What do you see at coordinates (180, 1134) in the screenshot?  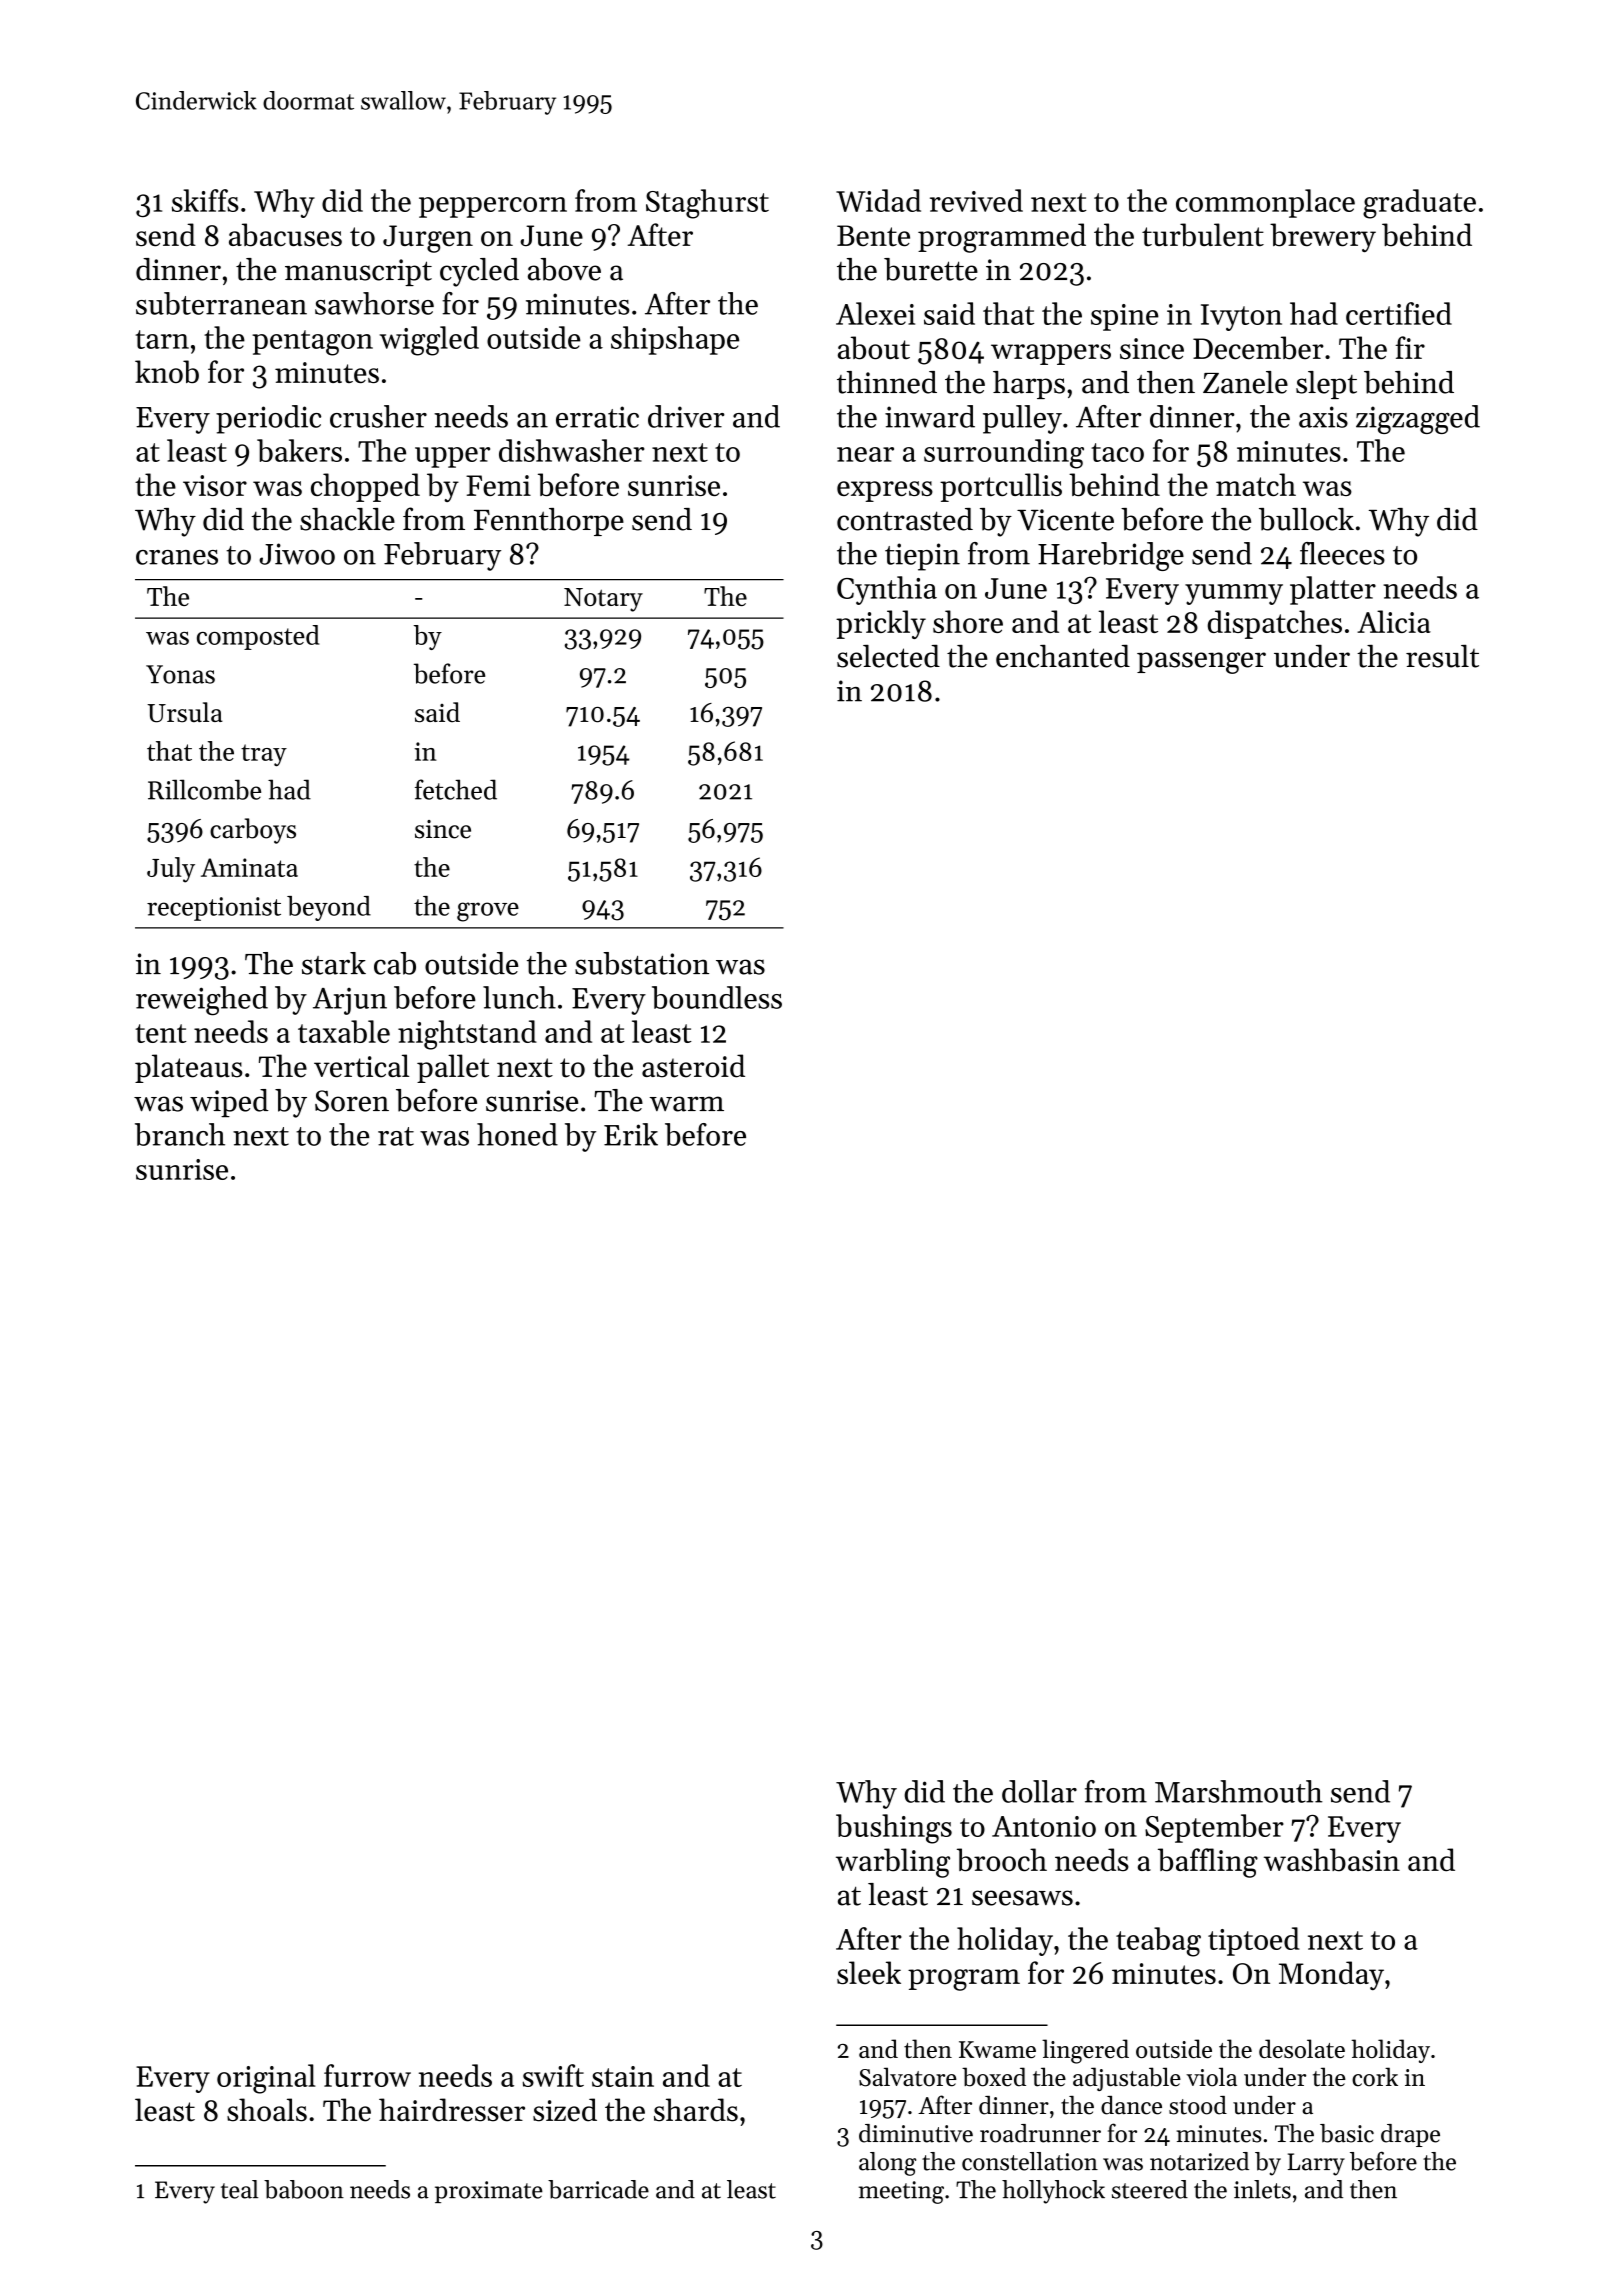 I see `branch` at bounding box center [180, 1134].
